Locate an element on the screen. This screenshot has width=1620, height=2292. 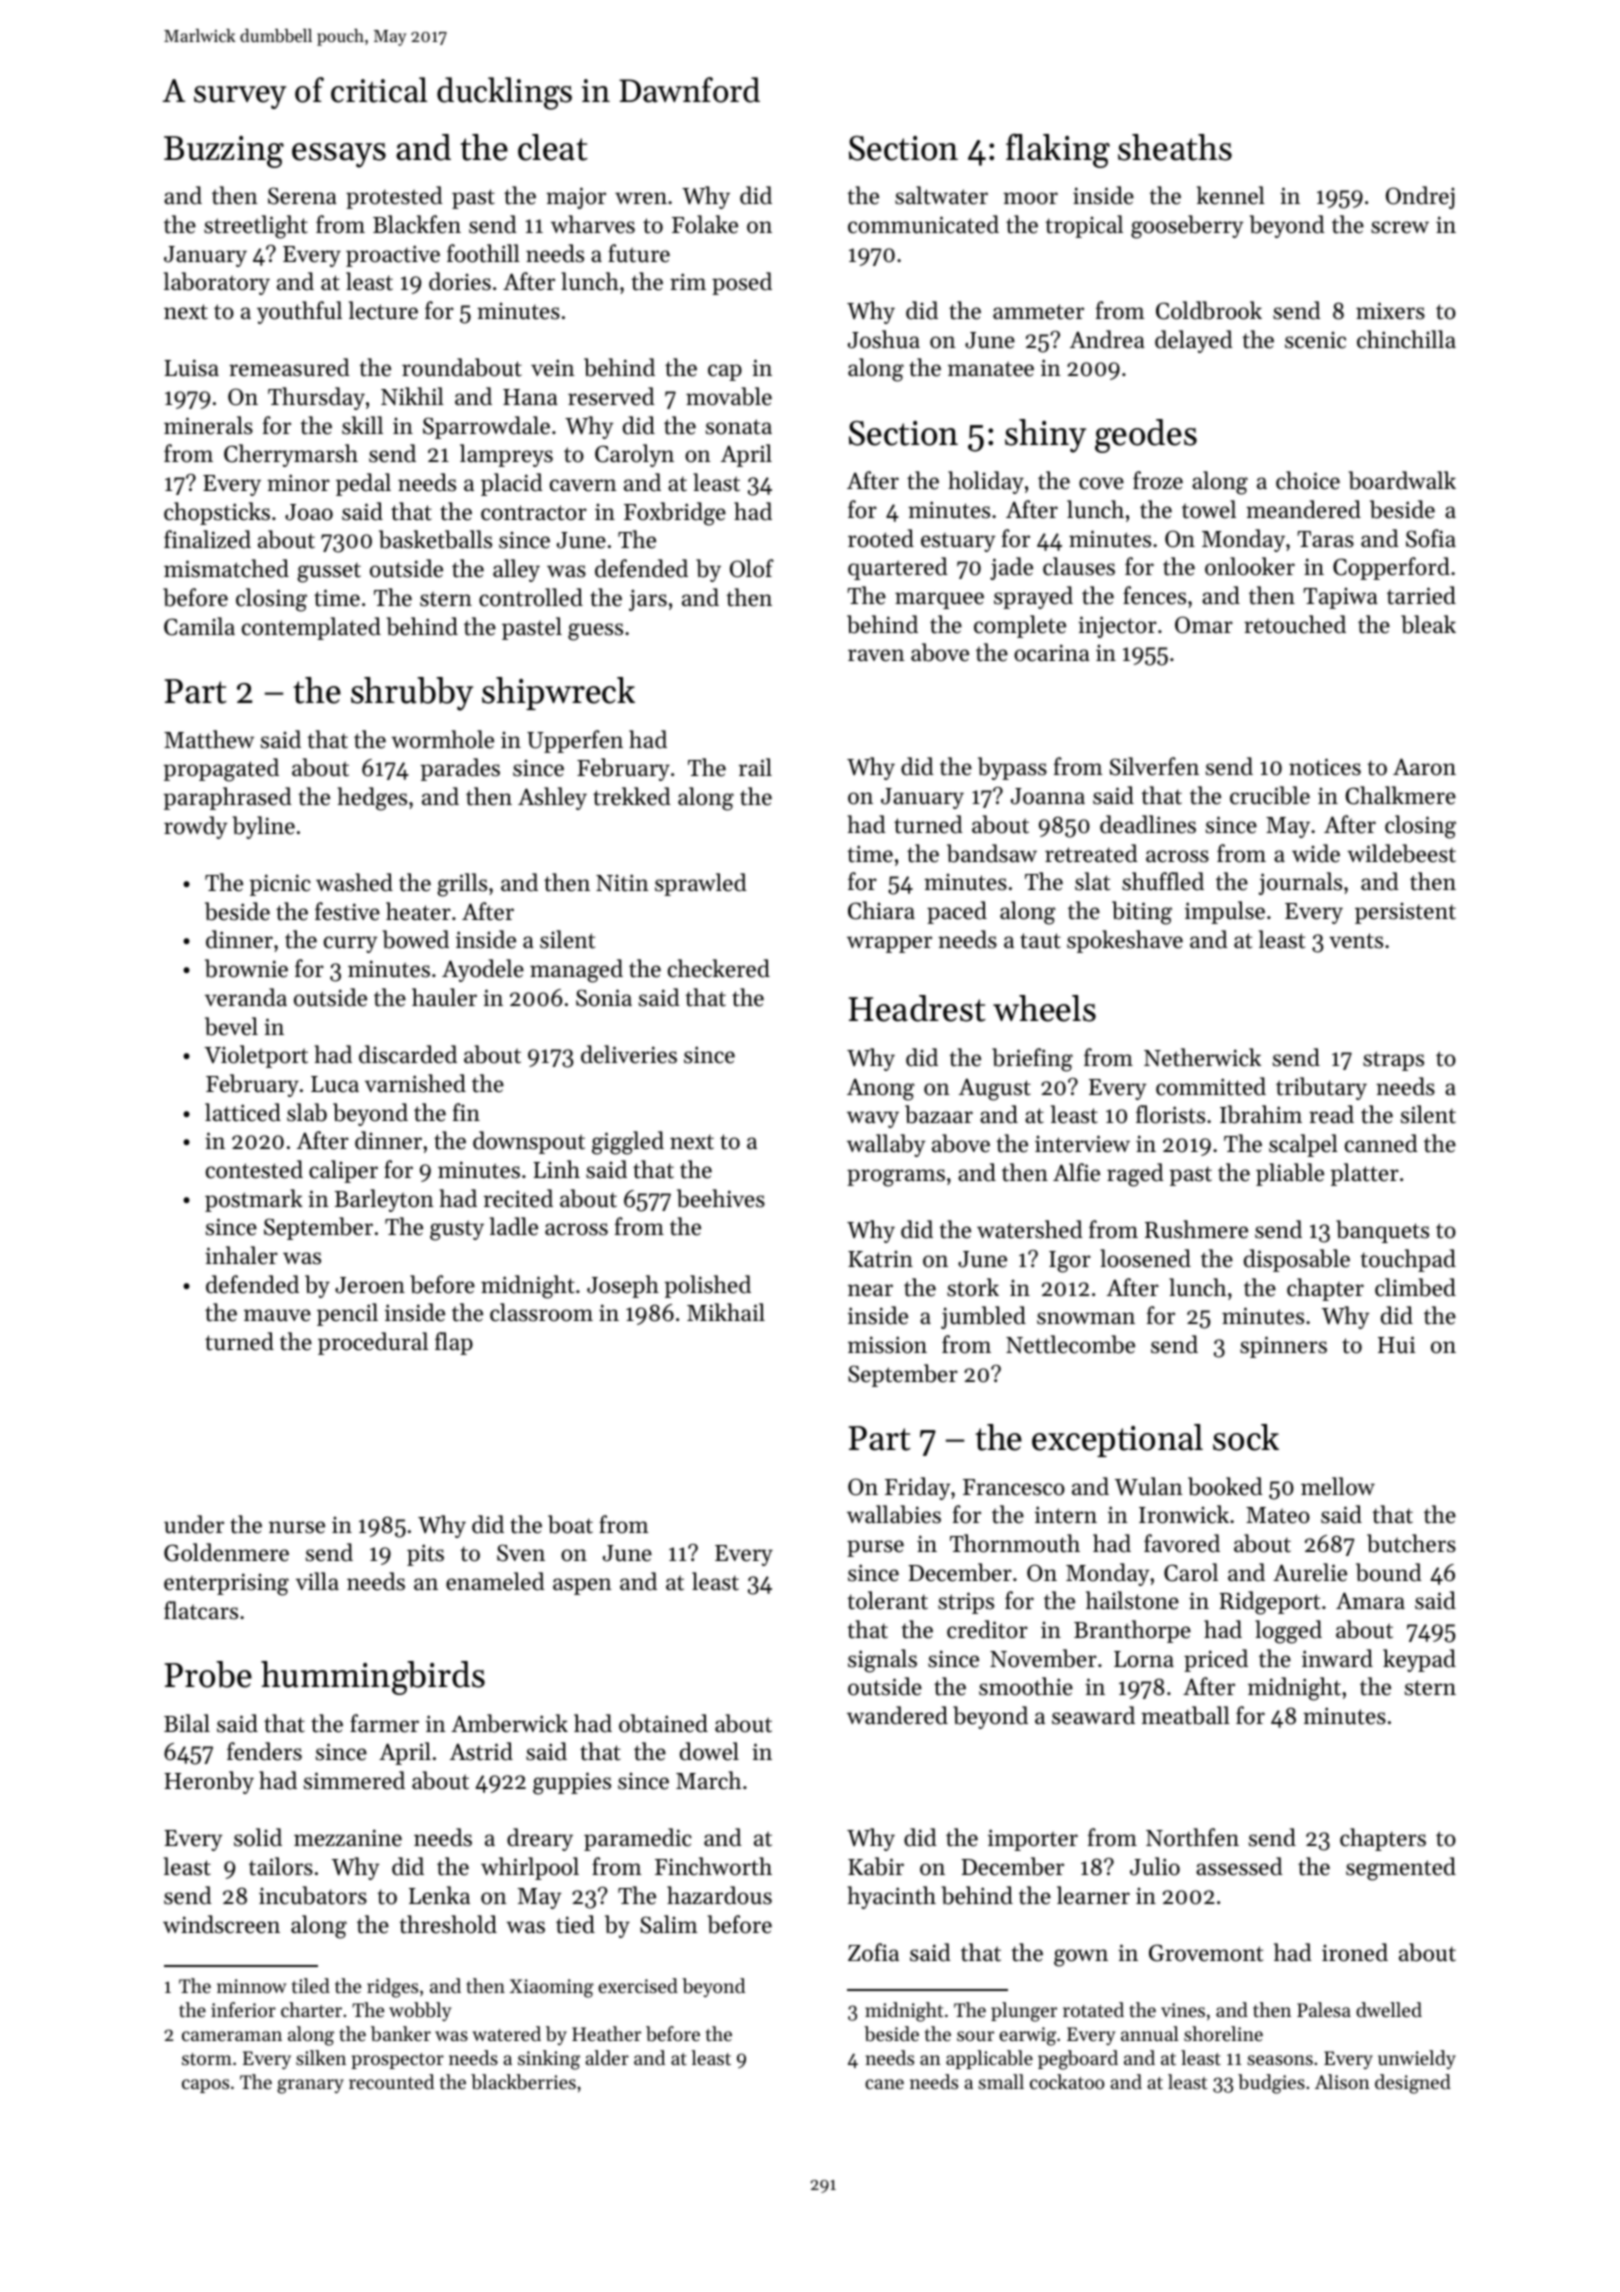
canned is located at coordinates (1381, 1143).
